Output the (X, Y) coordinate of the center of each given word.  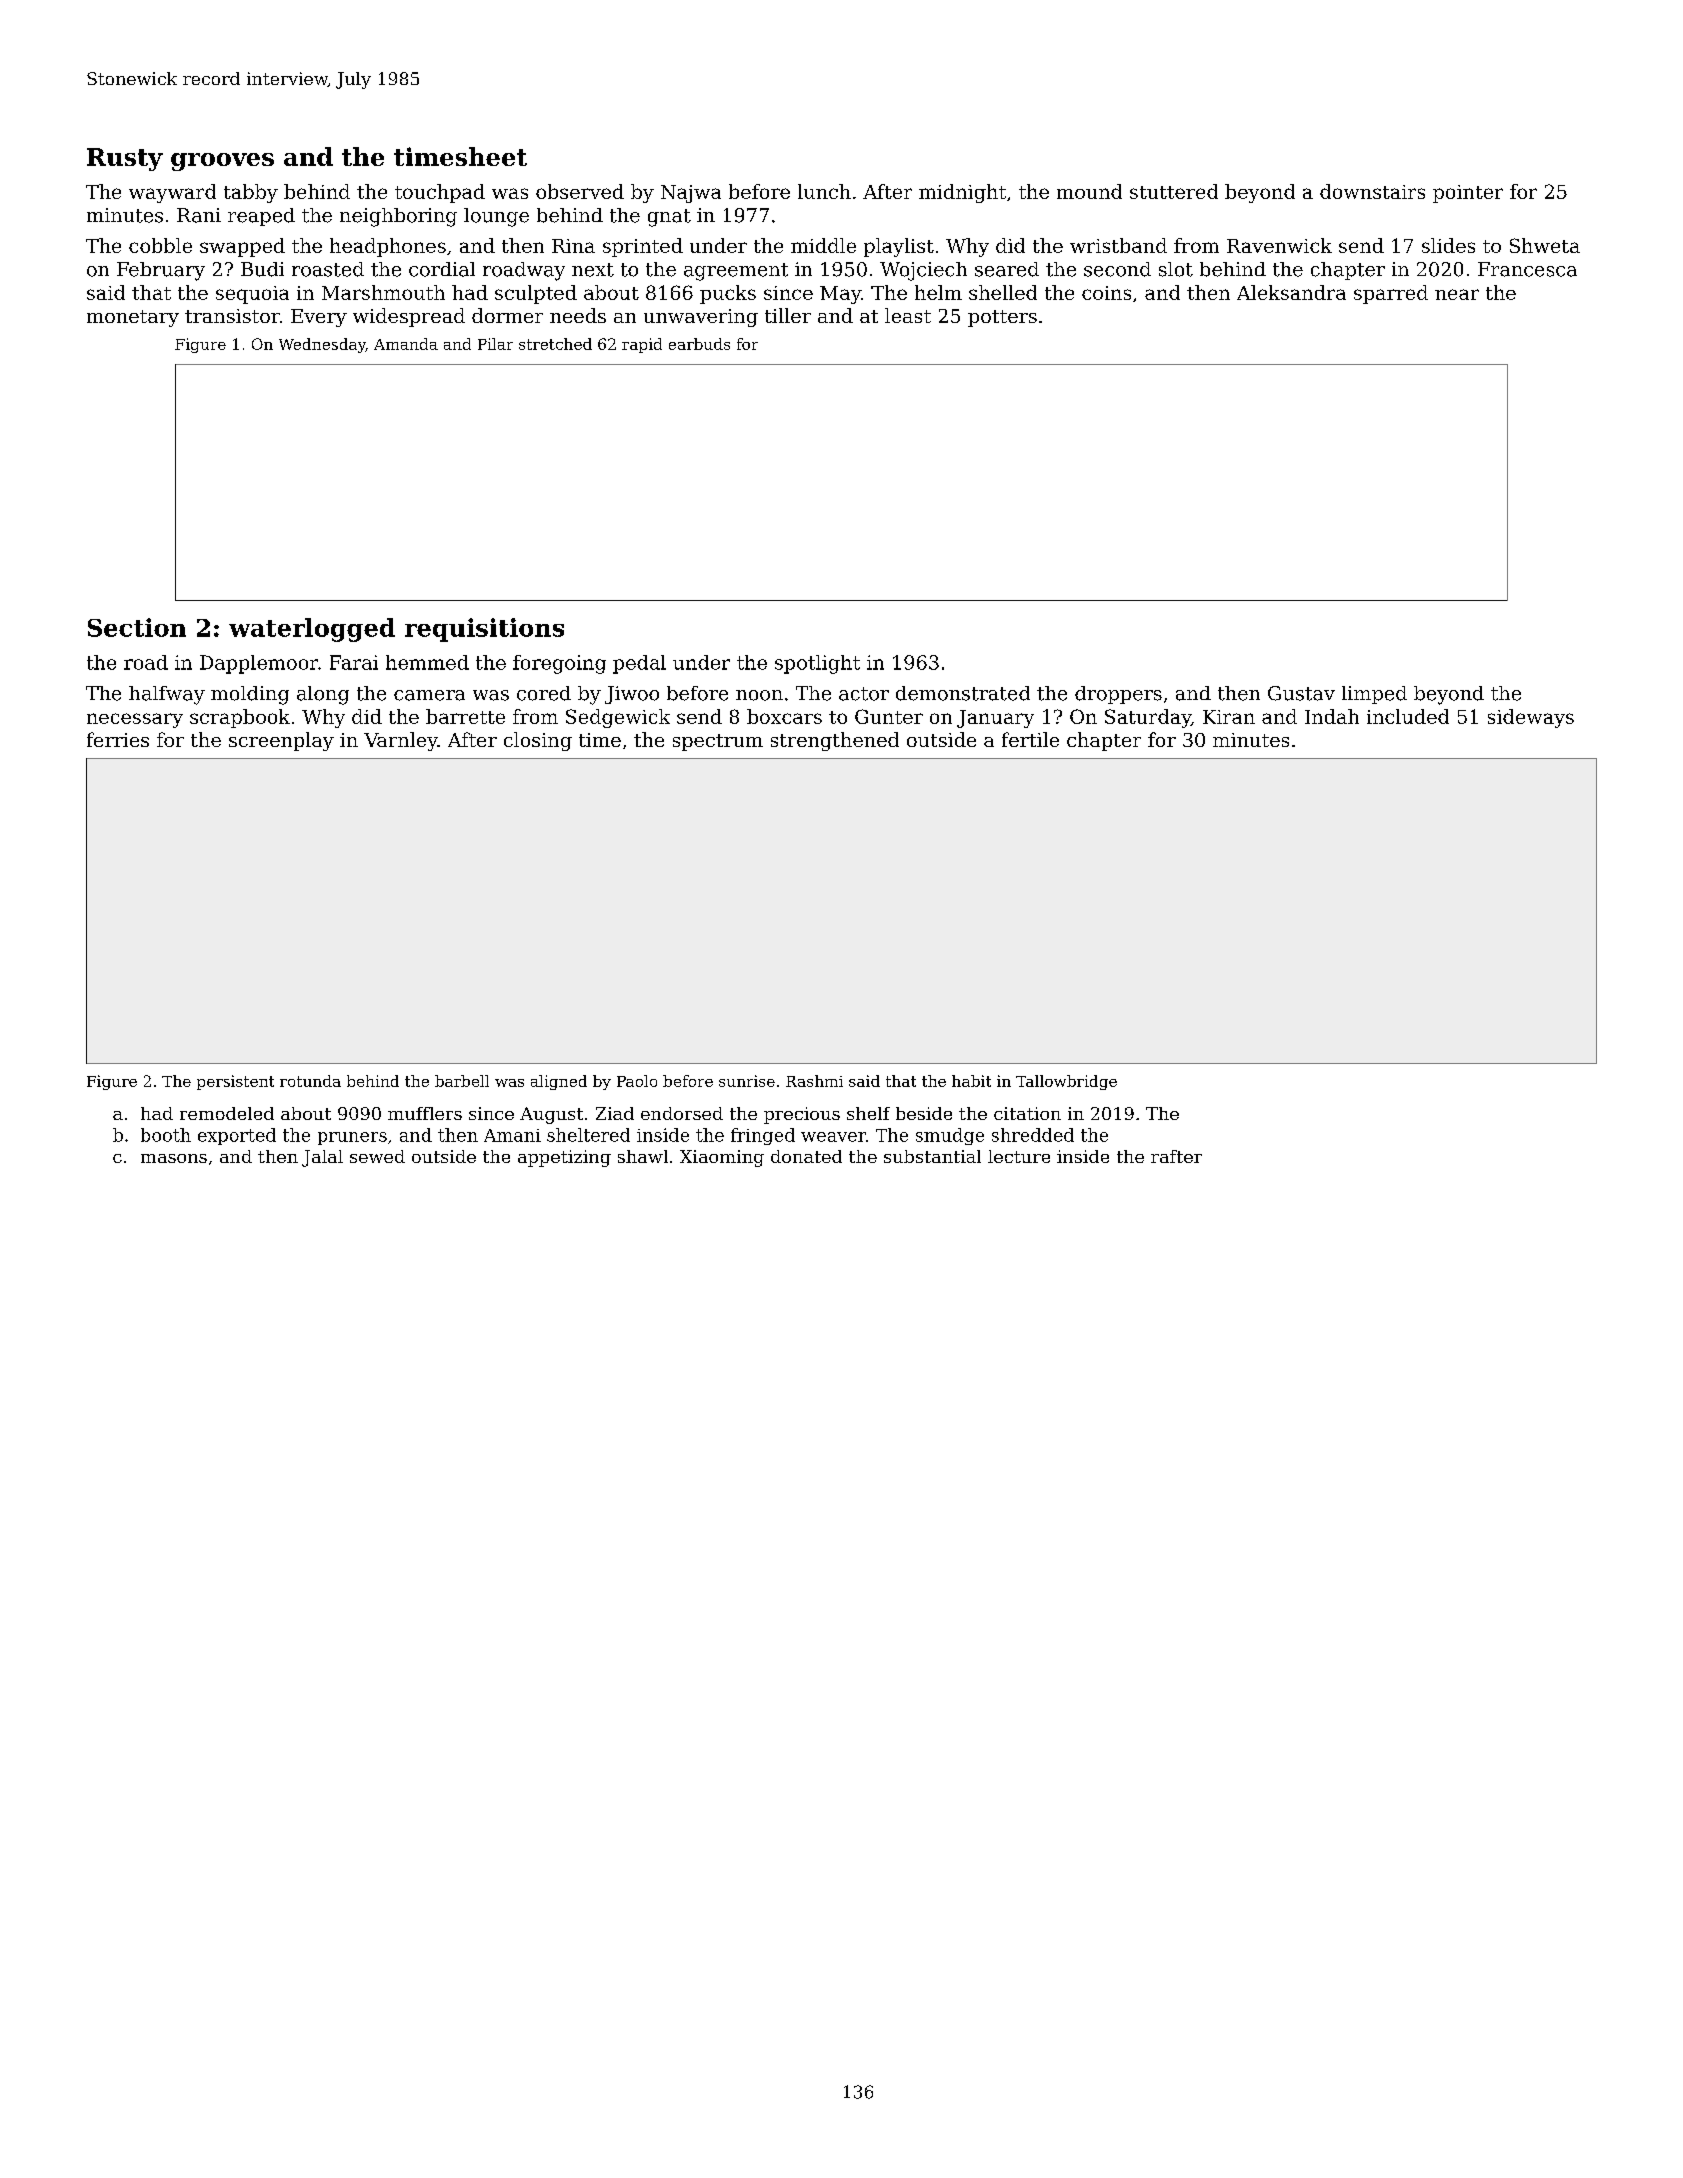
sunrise (747, 1081)
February (161, 271)
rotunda (310, 1081)
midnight (962, 193)
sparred (1391, 294)
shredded (1033, 1135)
